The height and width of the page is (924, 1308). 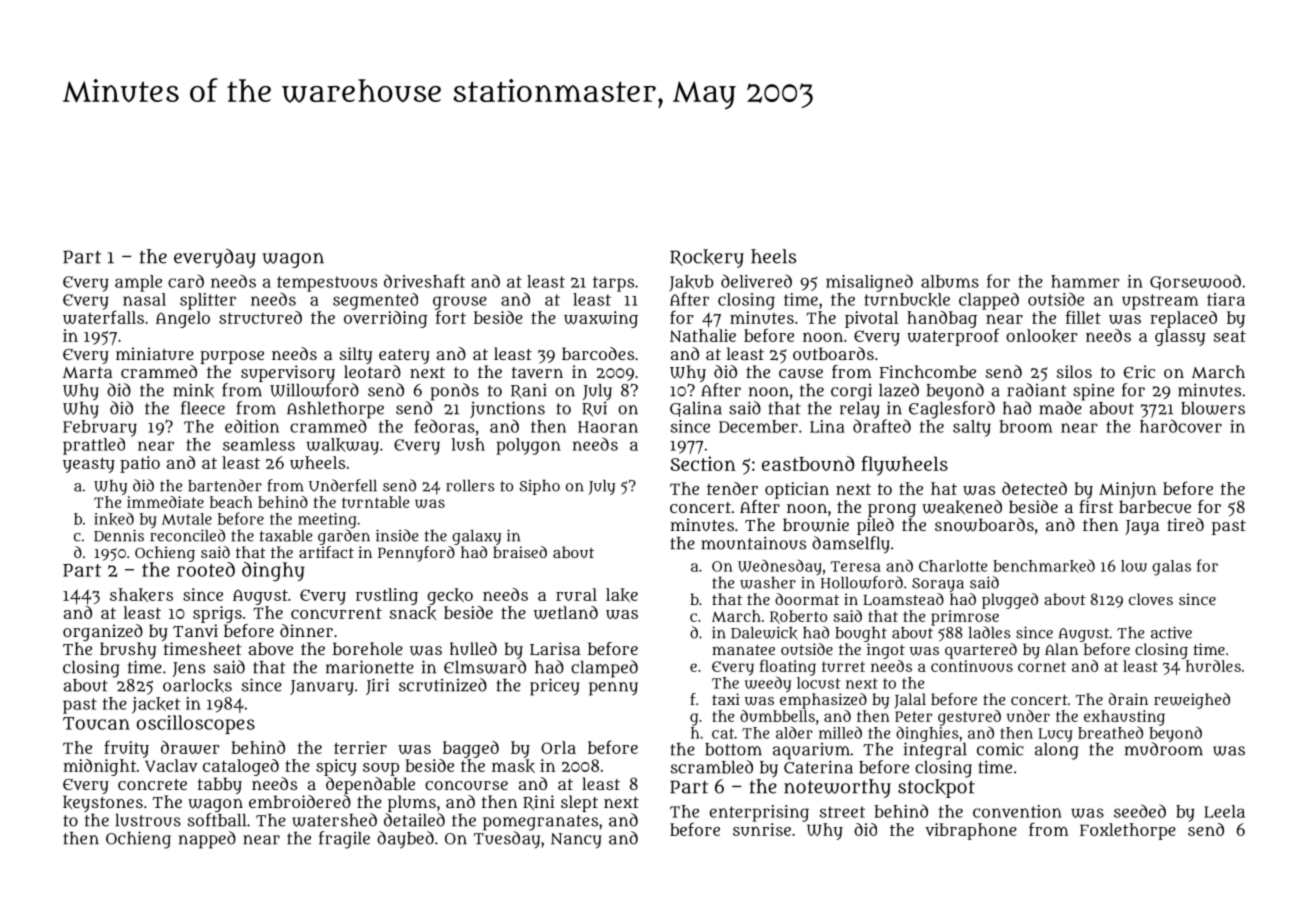 What do you see at coordinates (138, 283) in the page?
I see `ample` at bounding box center [138, 283].
